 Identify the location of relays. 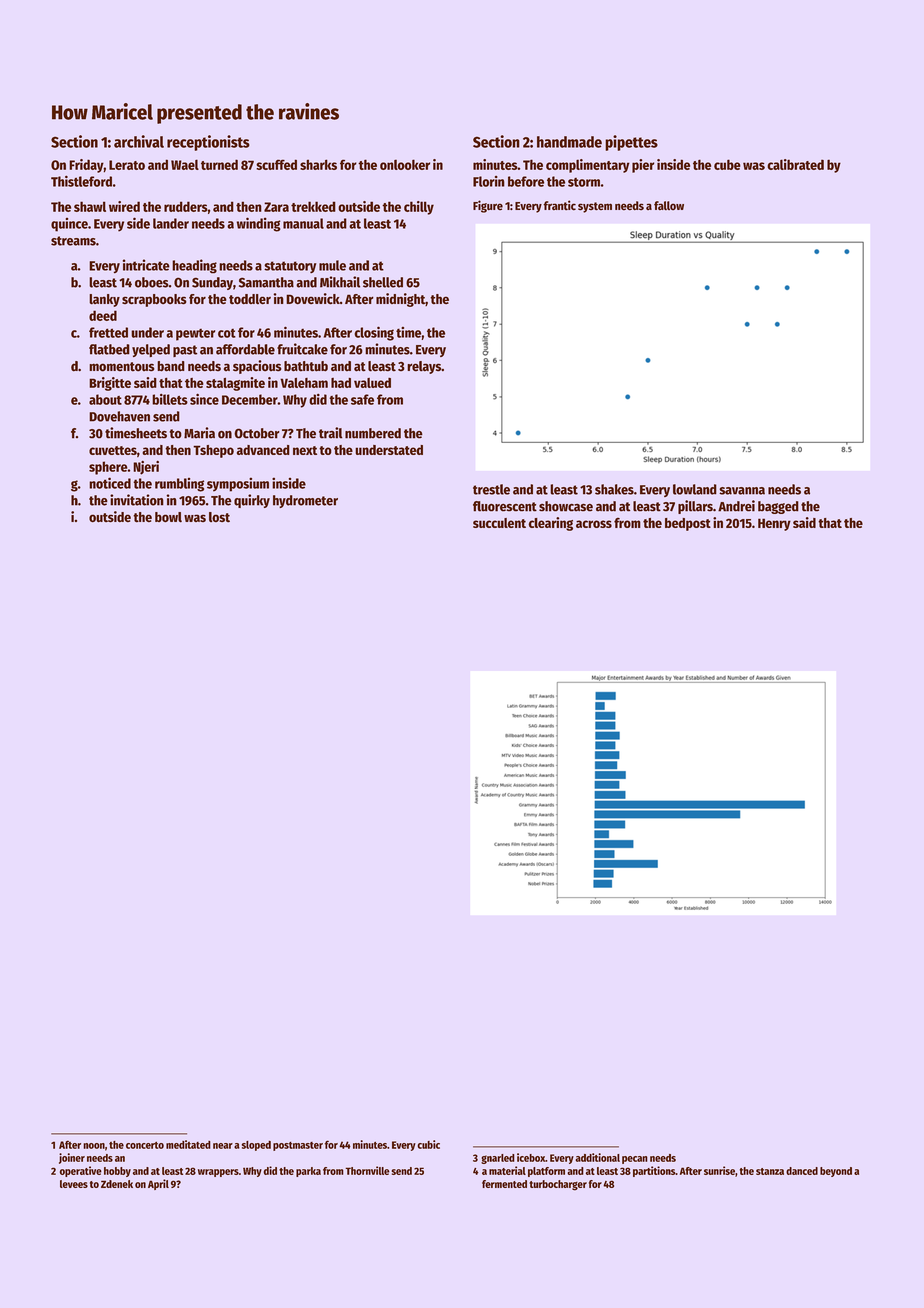
(424, 367).
